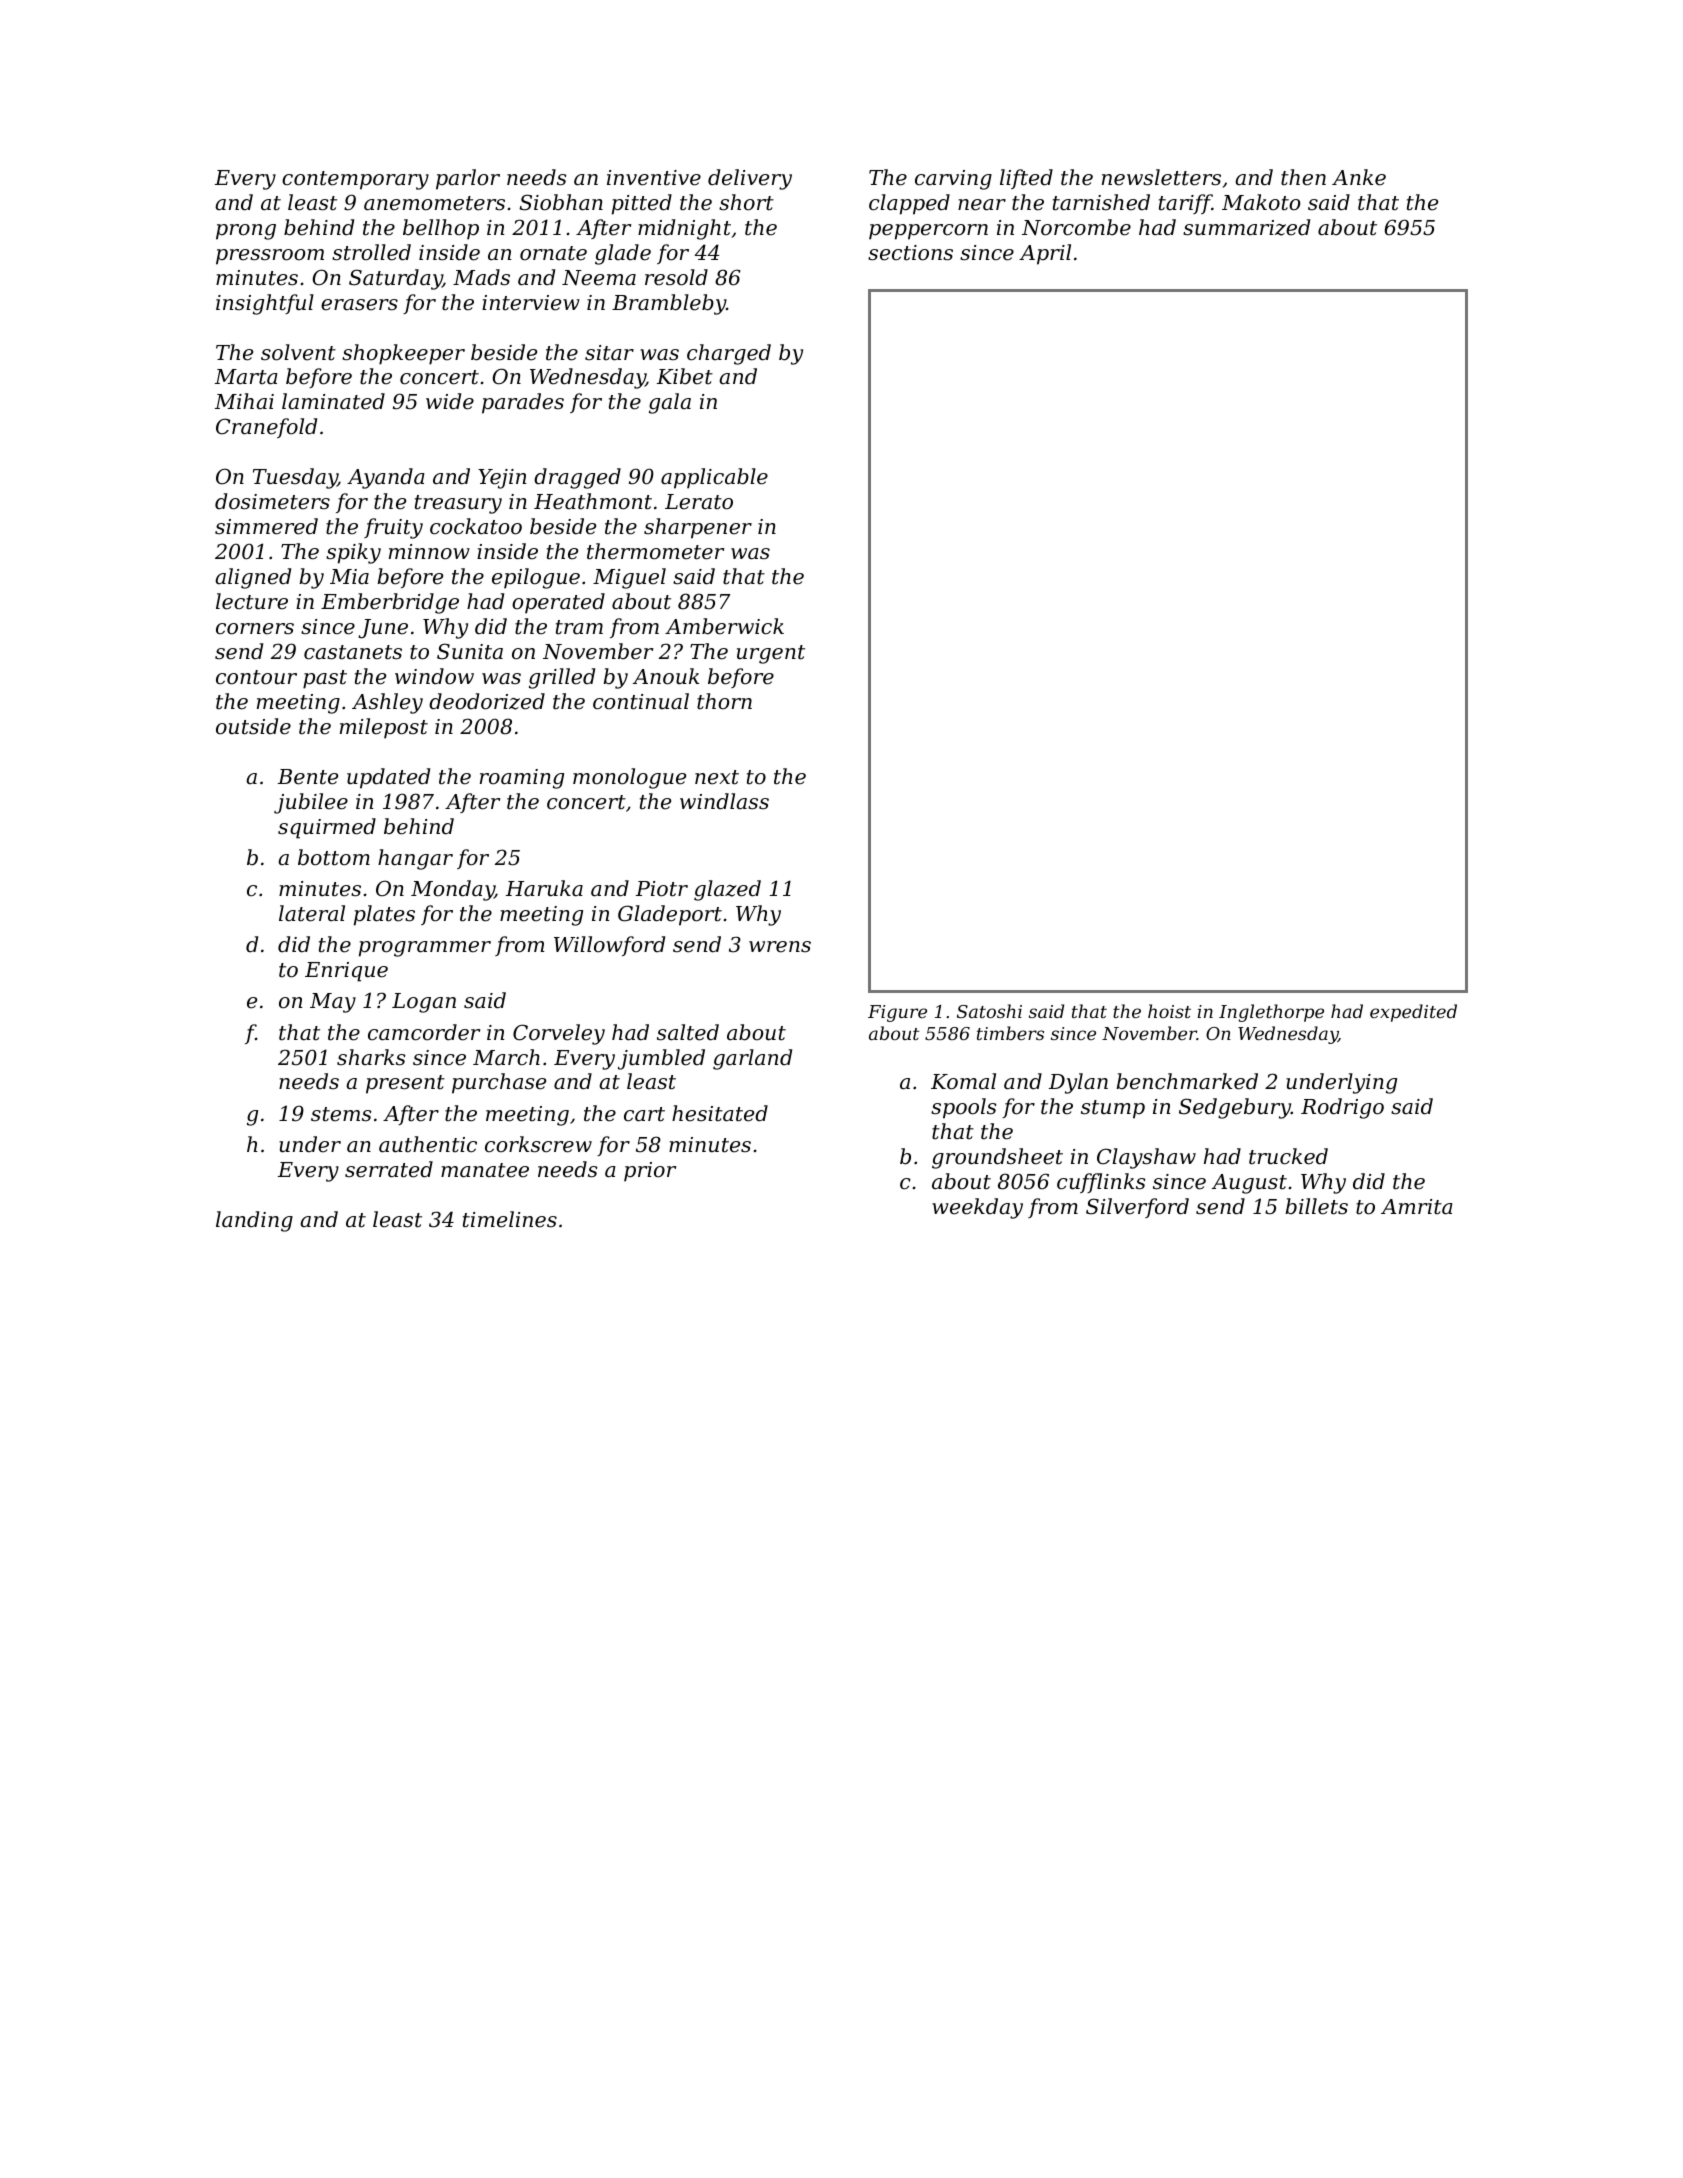 This page has width=1683, height=2178. I want to click on Saturday, so click(396, 279).
